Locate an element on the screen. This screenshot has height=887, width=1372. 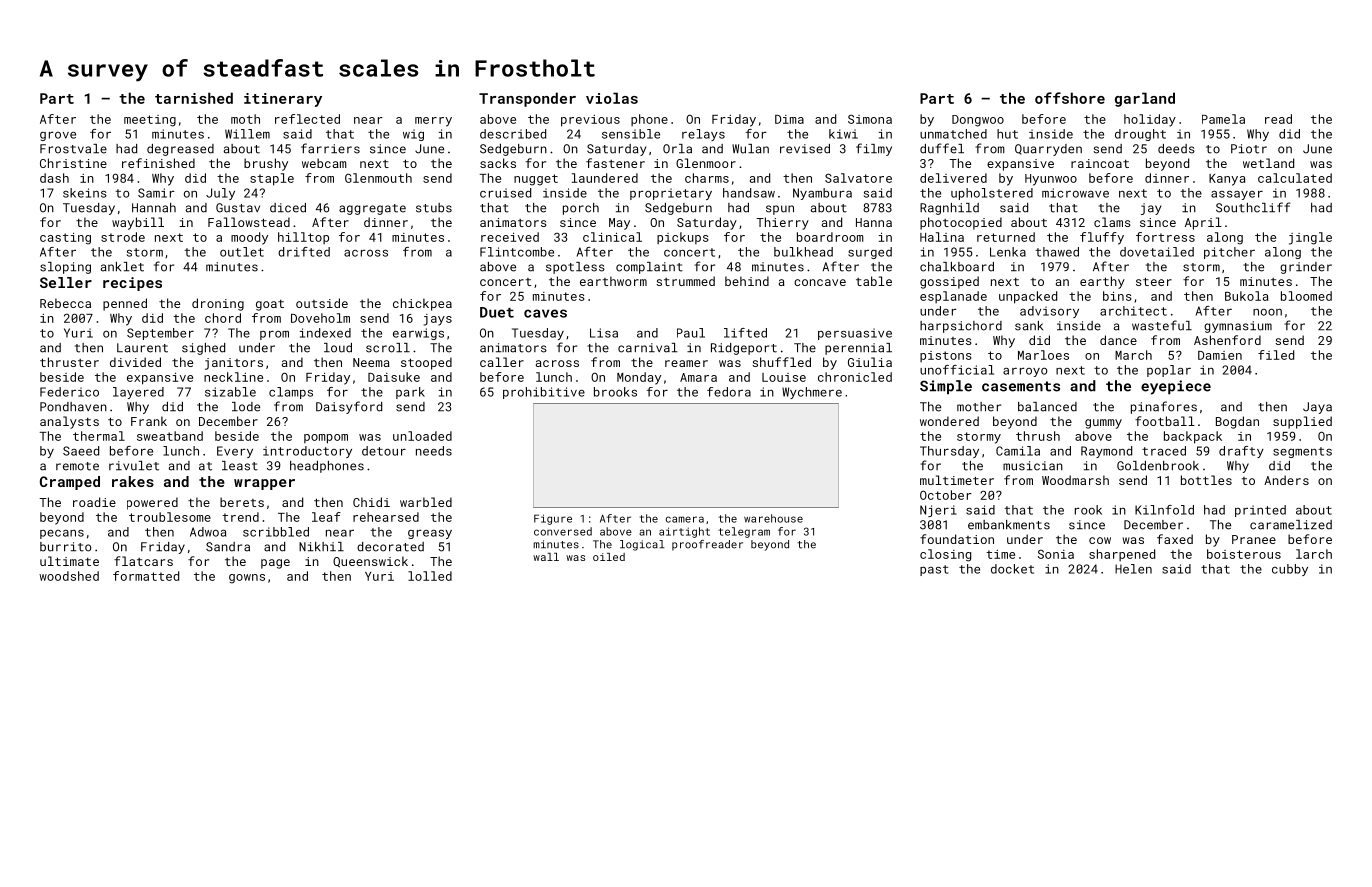
tarnished is located at coordinates (194, 98).
